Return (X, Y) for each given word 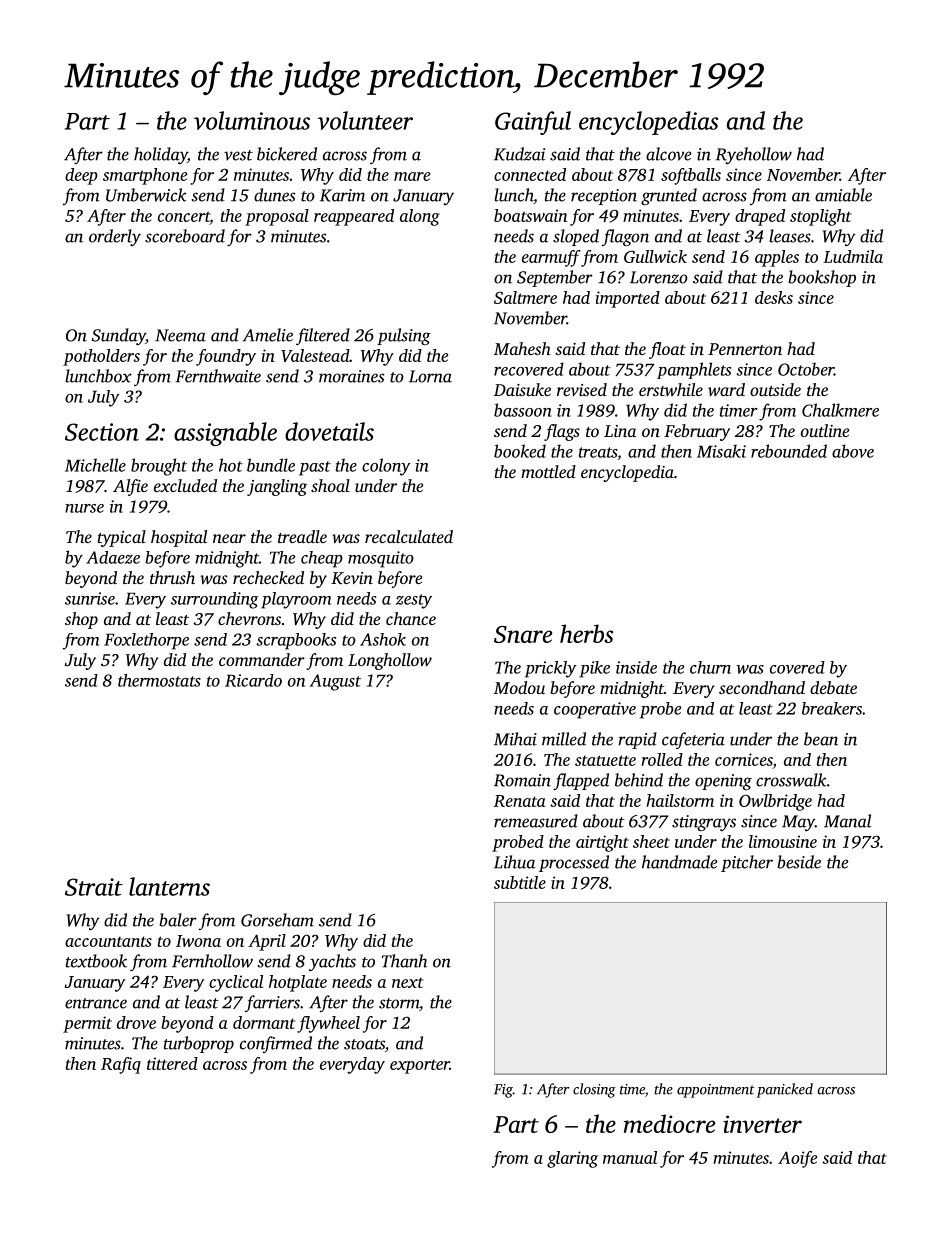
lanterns (169, 886)
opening (723, 782)
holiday (160, 155)
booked (520, 451)
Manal (847, 821)
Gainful (533, 123)
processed (574, 863)
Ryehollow (754, 155)
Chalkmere (840, 410)
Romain (522, 780)
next (407, 983)
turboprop (199, 1044)
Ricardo (253, 680)
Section (102, 432)
